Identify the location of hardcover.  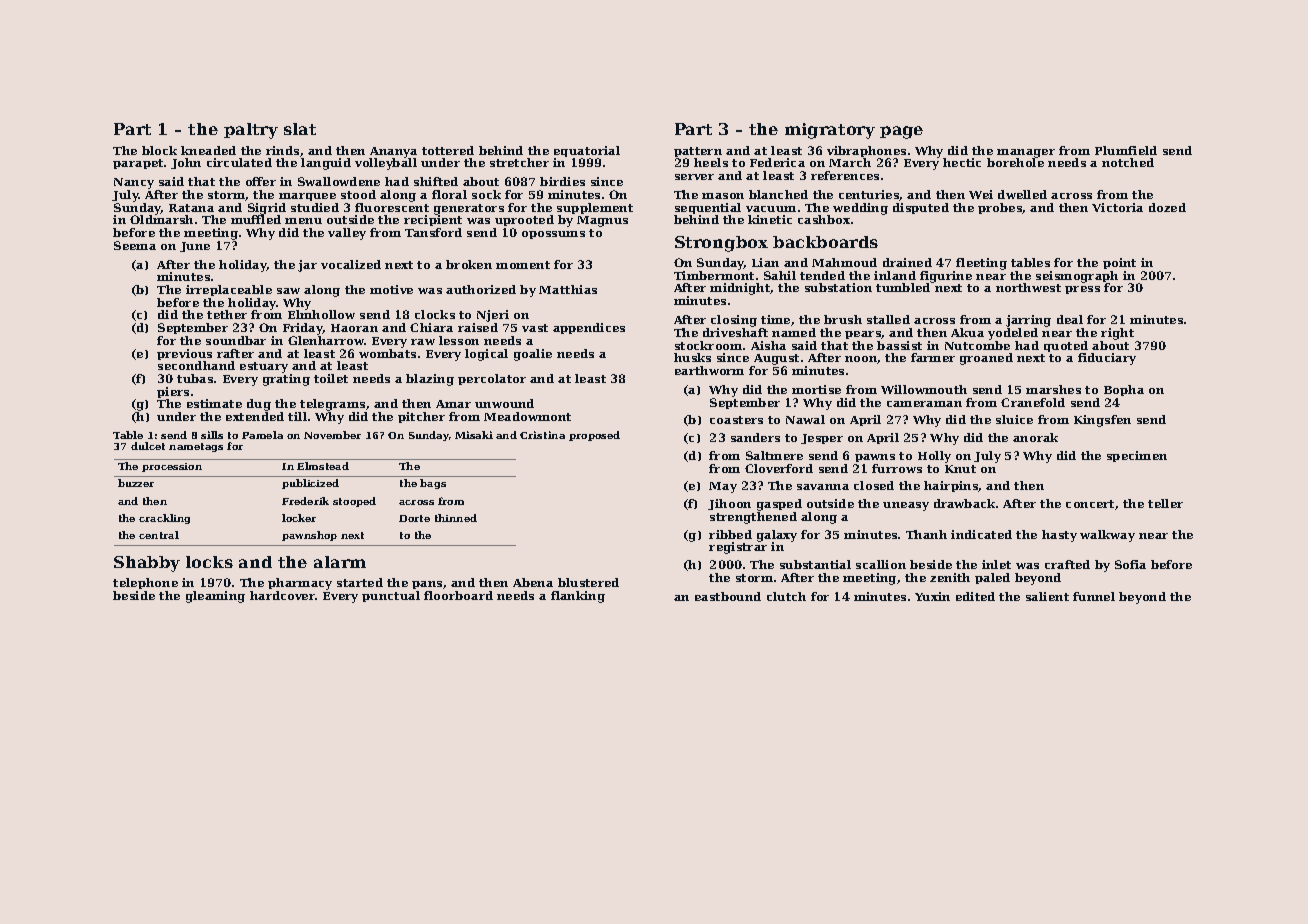
(282, 595).
